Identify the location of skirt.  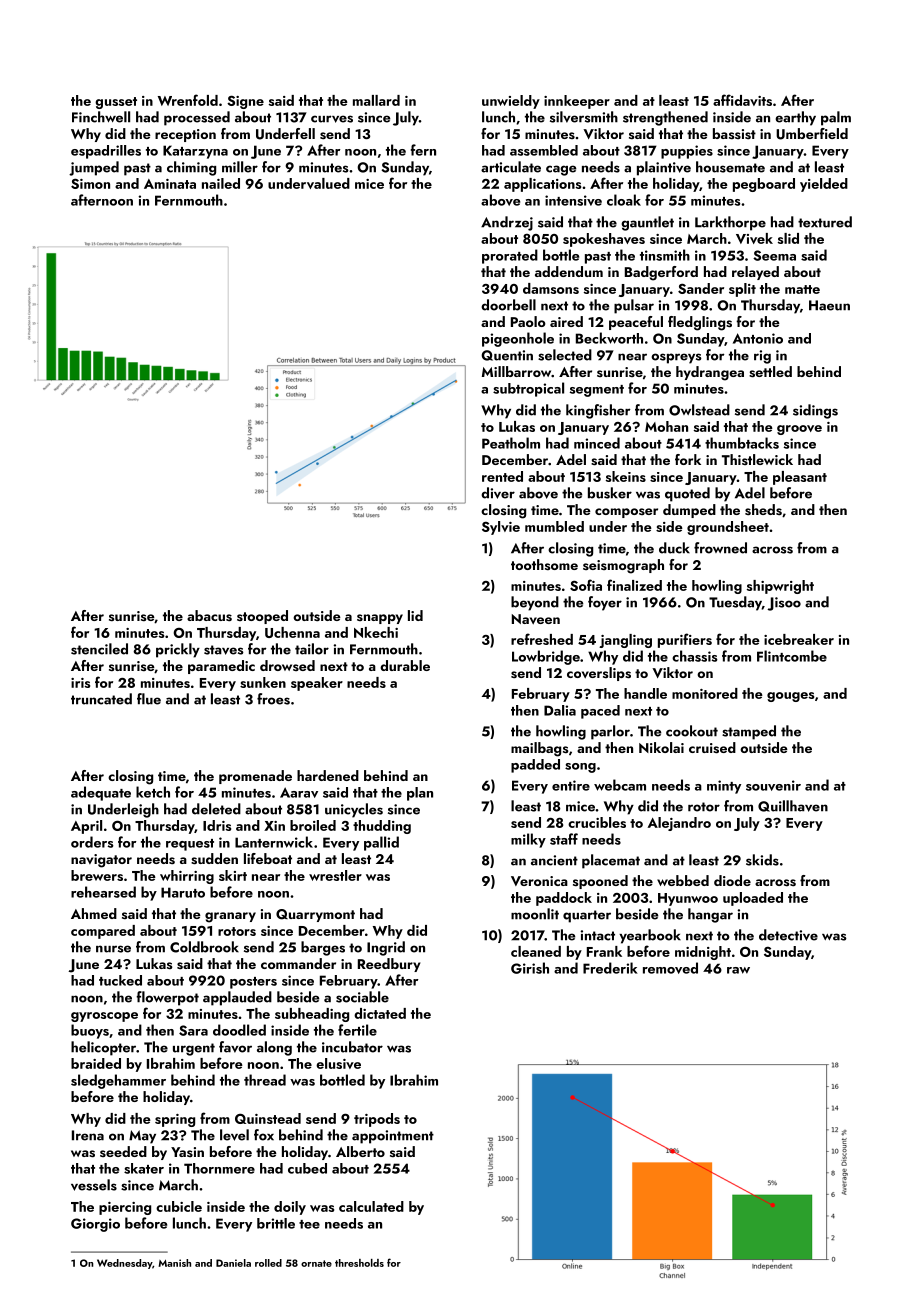
(233, 875).
